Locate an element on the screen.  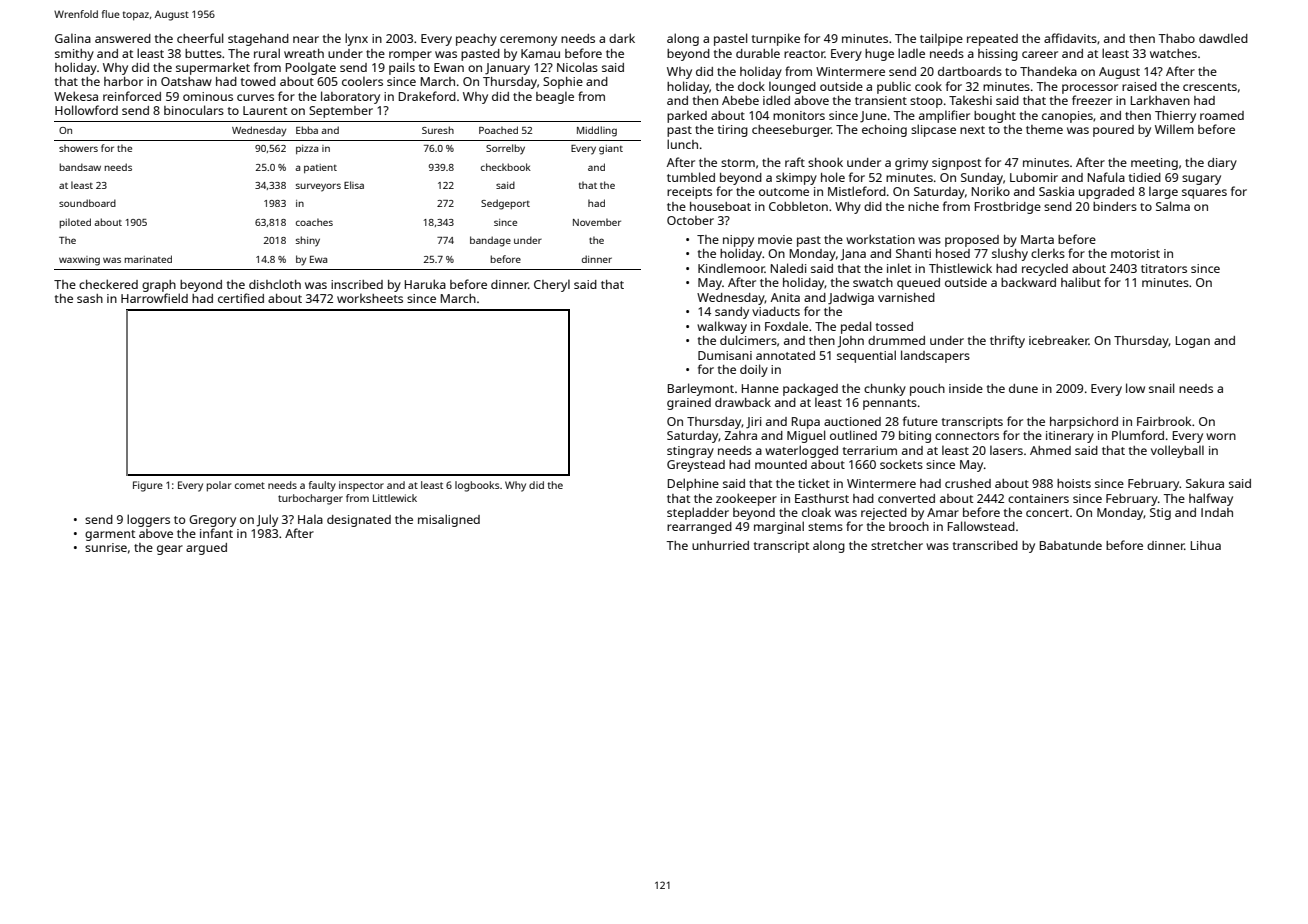
rearranged is located at coordinates (699, 528).
